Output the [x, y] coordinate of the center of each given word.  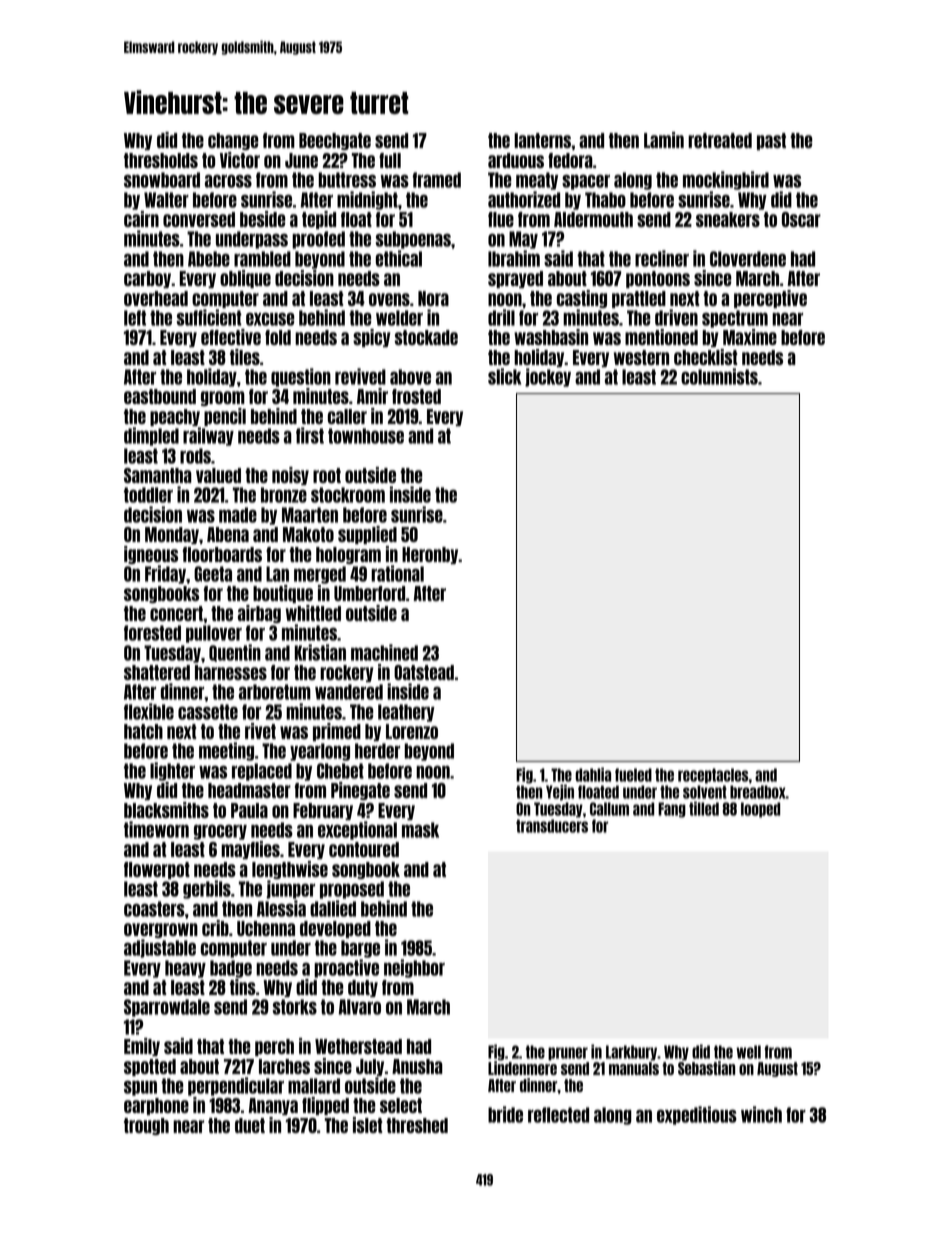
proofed [318, 240]
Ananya [273, 1106]
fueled [633, 775]
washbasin [551, 337]
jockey [548, 377]
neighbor [414, 968]
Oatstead [424, 672]
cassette [208, 712]
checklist [706, 357]
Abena [228, 534]
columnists [719, 376]
